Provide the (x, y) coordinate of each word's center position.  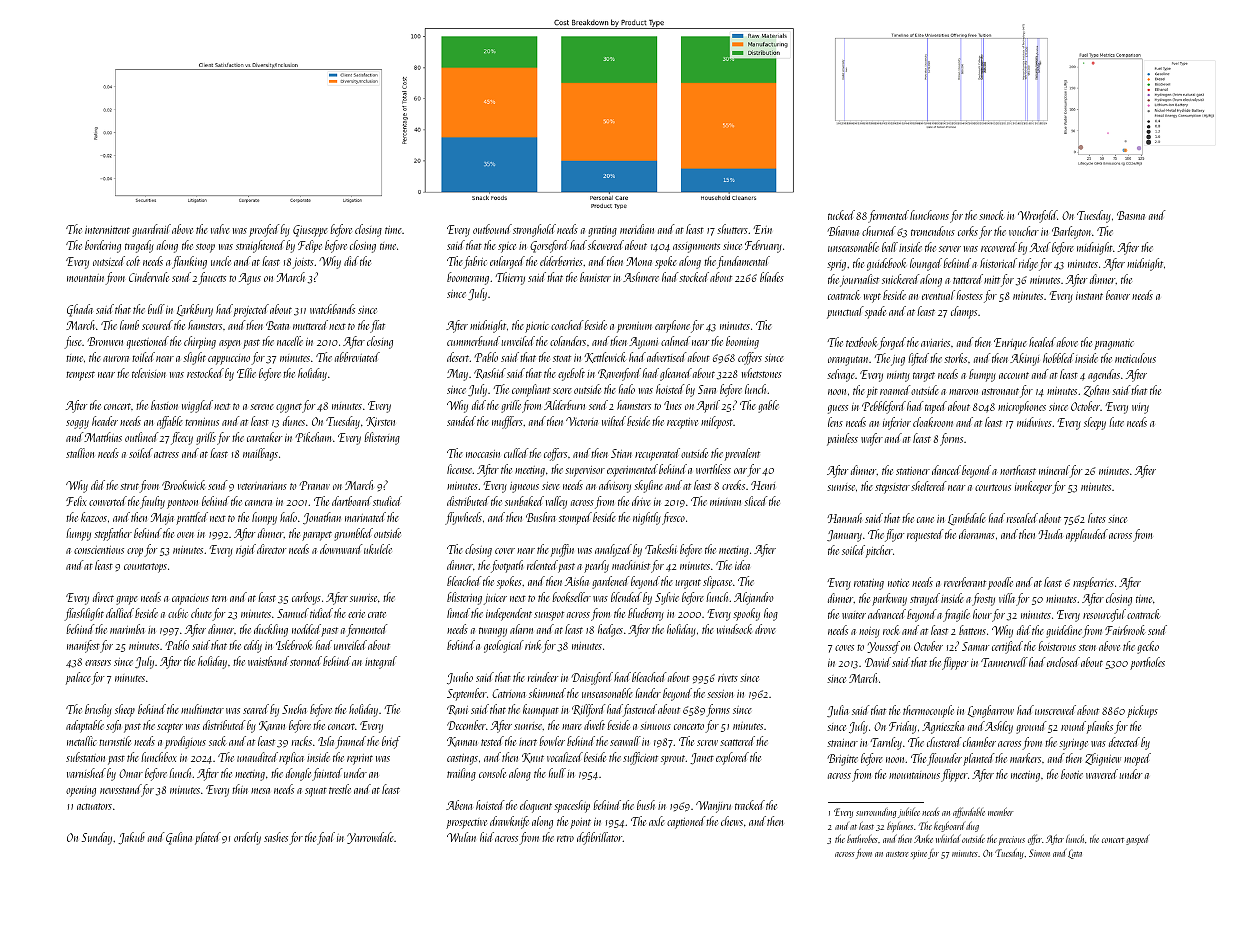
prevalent (742, 454)
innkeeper (1033, 487)
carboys (306, 598)
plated (208, 838)
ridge (1028, 264)
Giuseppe (310, 231)
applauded (1087, 535)
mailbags (260, 454)
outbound (492, 229)
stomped (575, 518)
